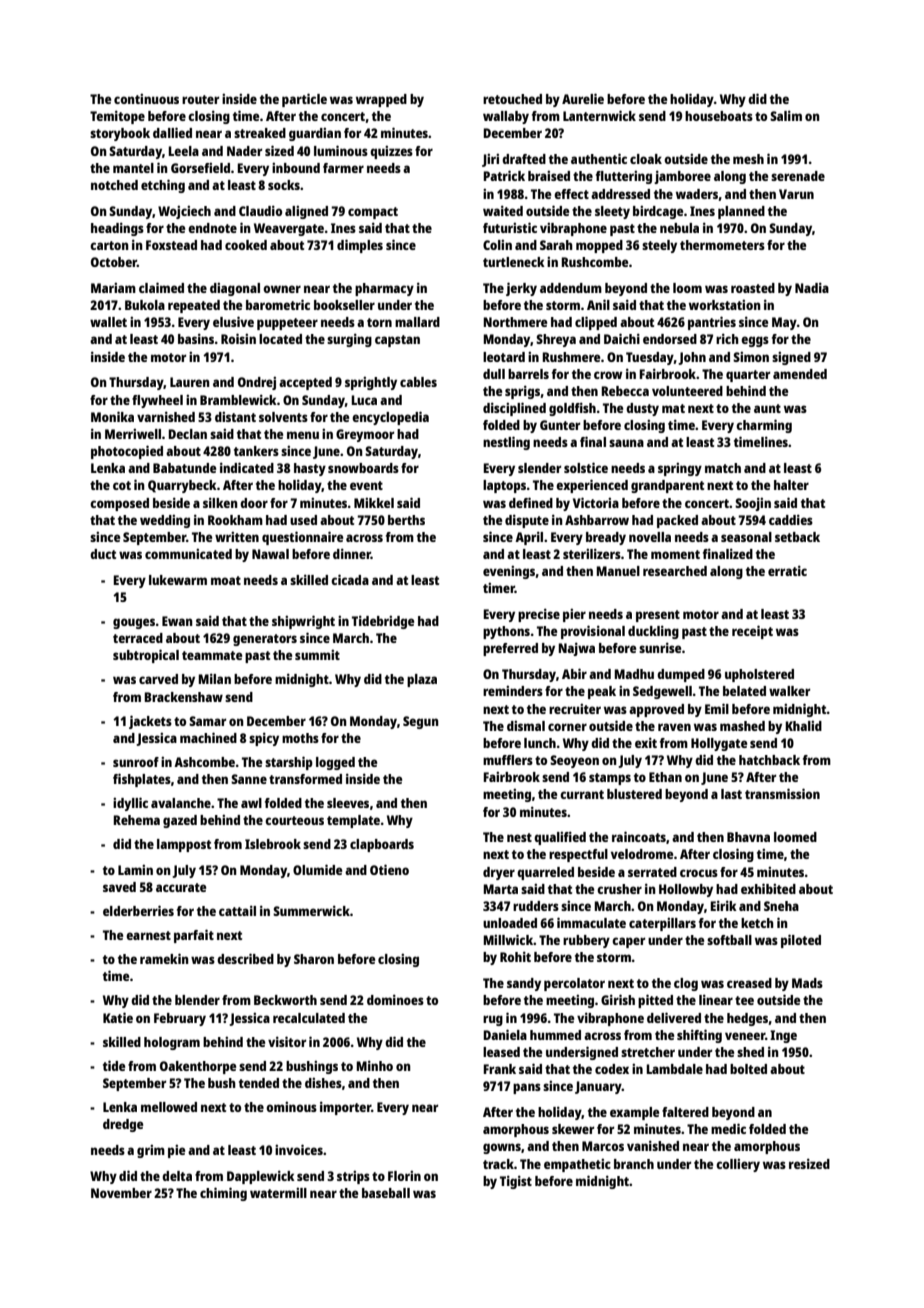  Describe the element at coordinates (103, 554) in the page. I see `duct` at that location.
